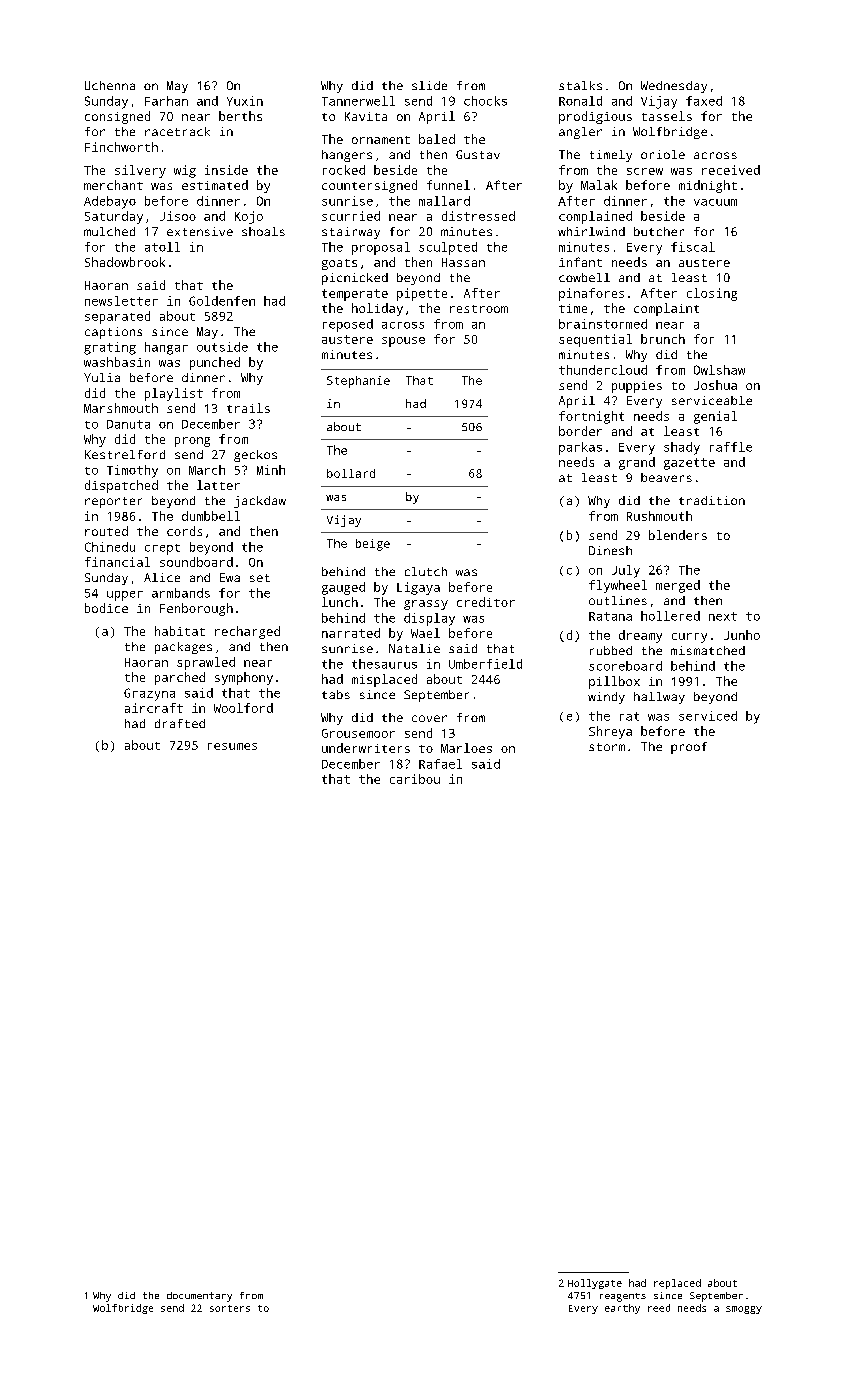 The image size is (849, 1400). Describe the element at coordinates (584, 277) in the document. I see `cowbell` at that location.
